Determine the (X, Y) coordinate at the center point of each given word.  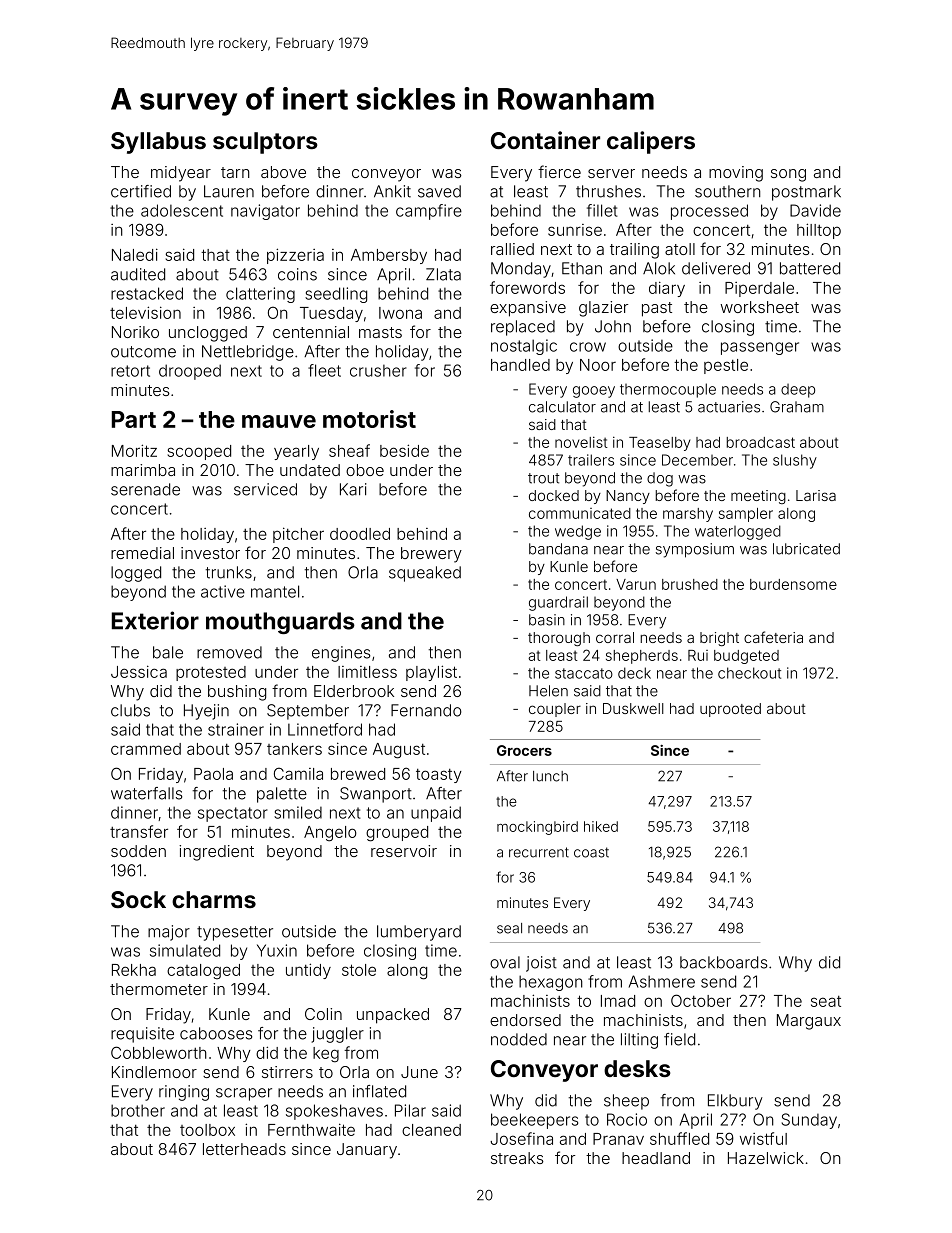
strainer (236, 729)
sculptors (265, 143)
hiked (601, 826)
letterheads (244, 1149)
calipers (651, 142)
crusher (378, 370)
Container (545, 140)
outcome (143, 352)
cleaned (431, 1130)
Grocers (524, 750)
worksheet (760, 307)
